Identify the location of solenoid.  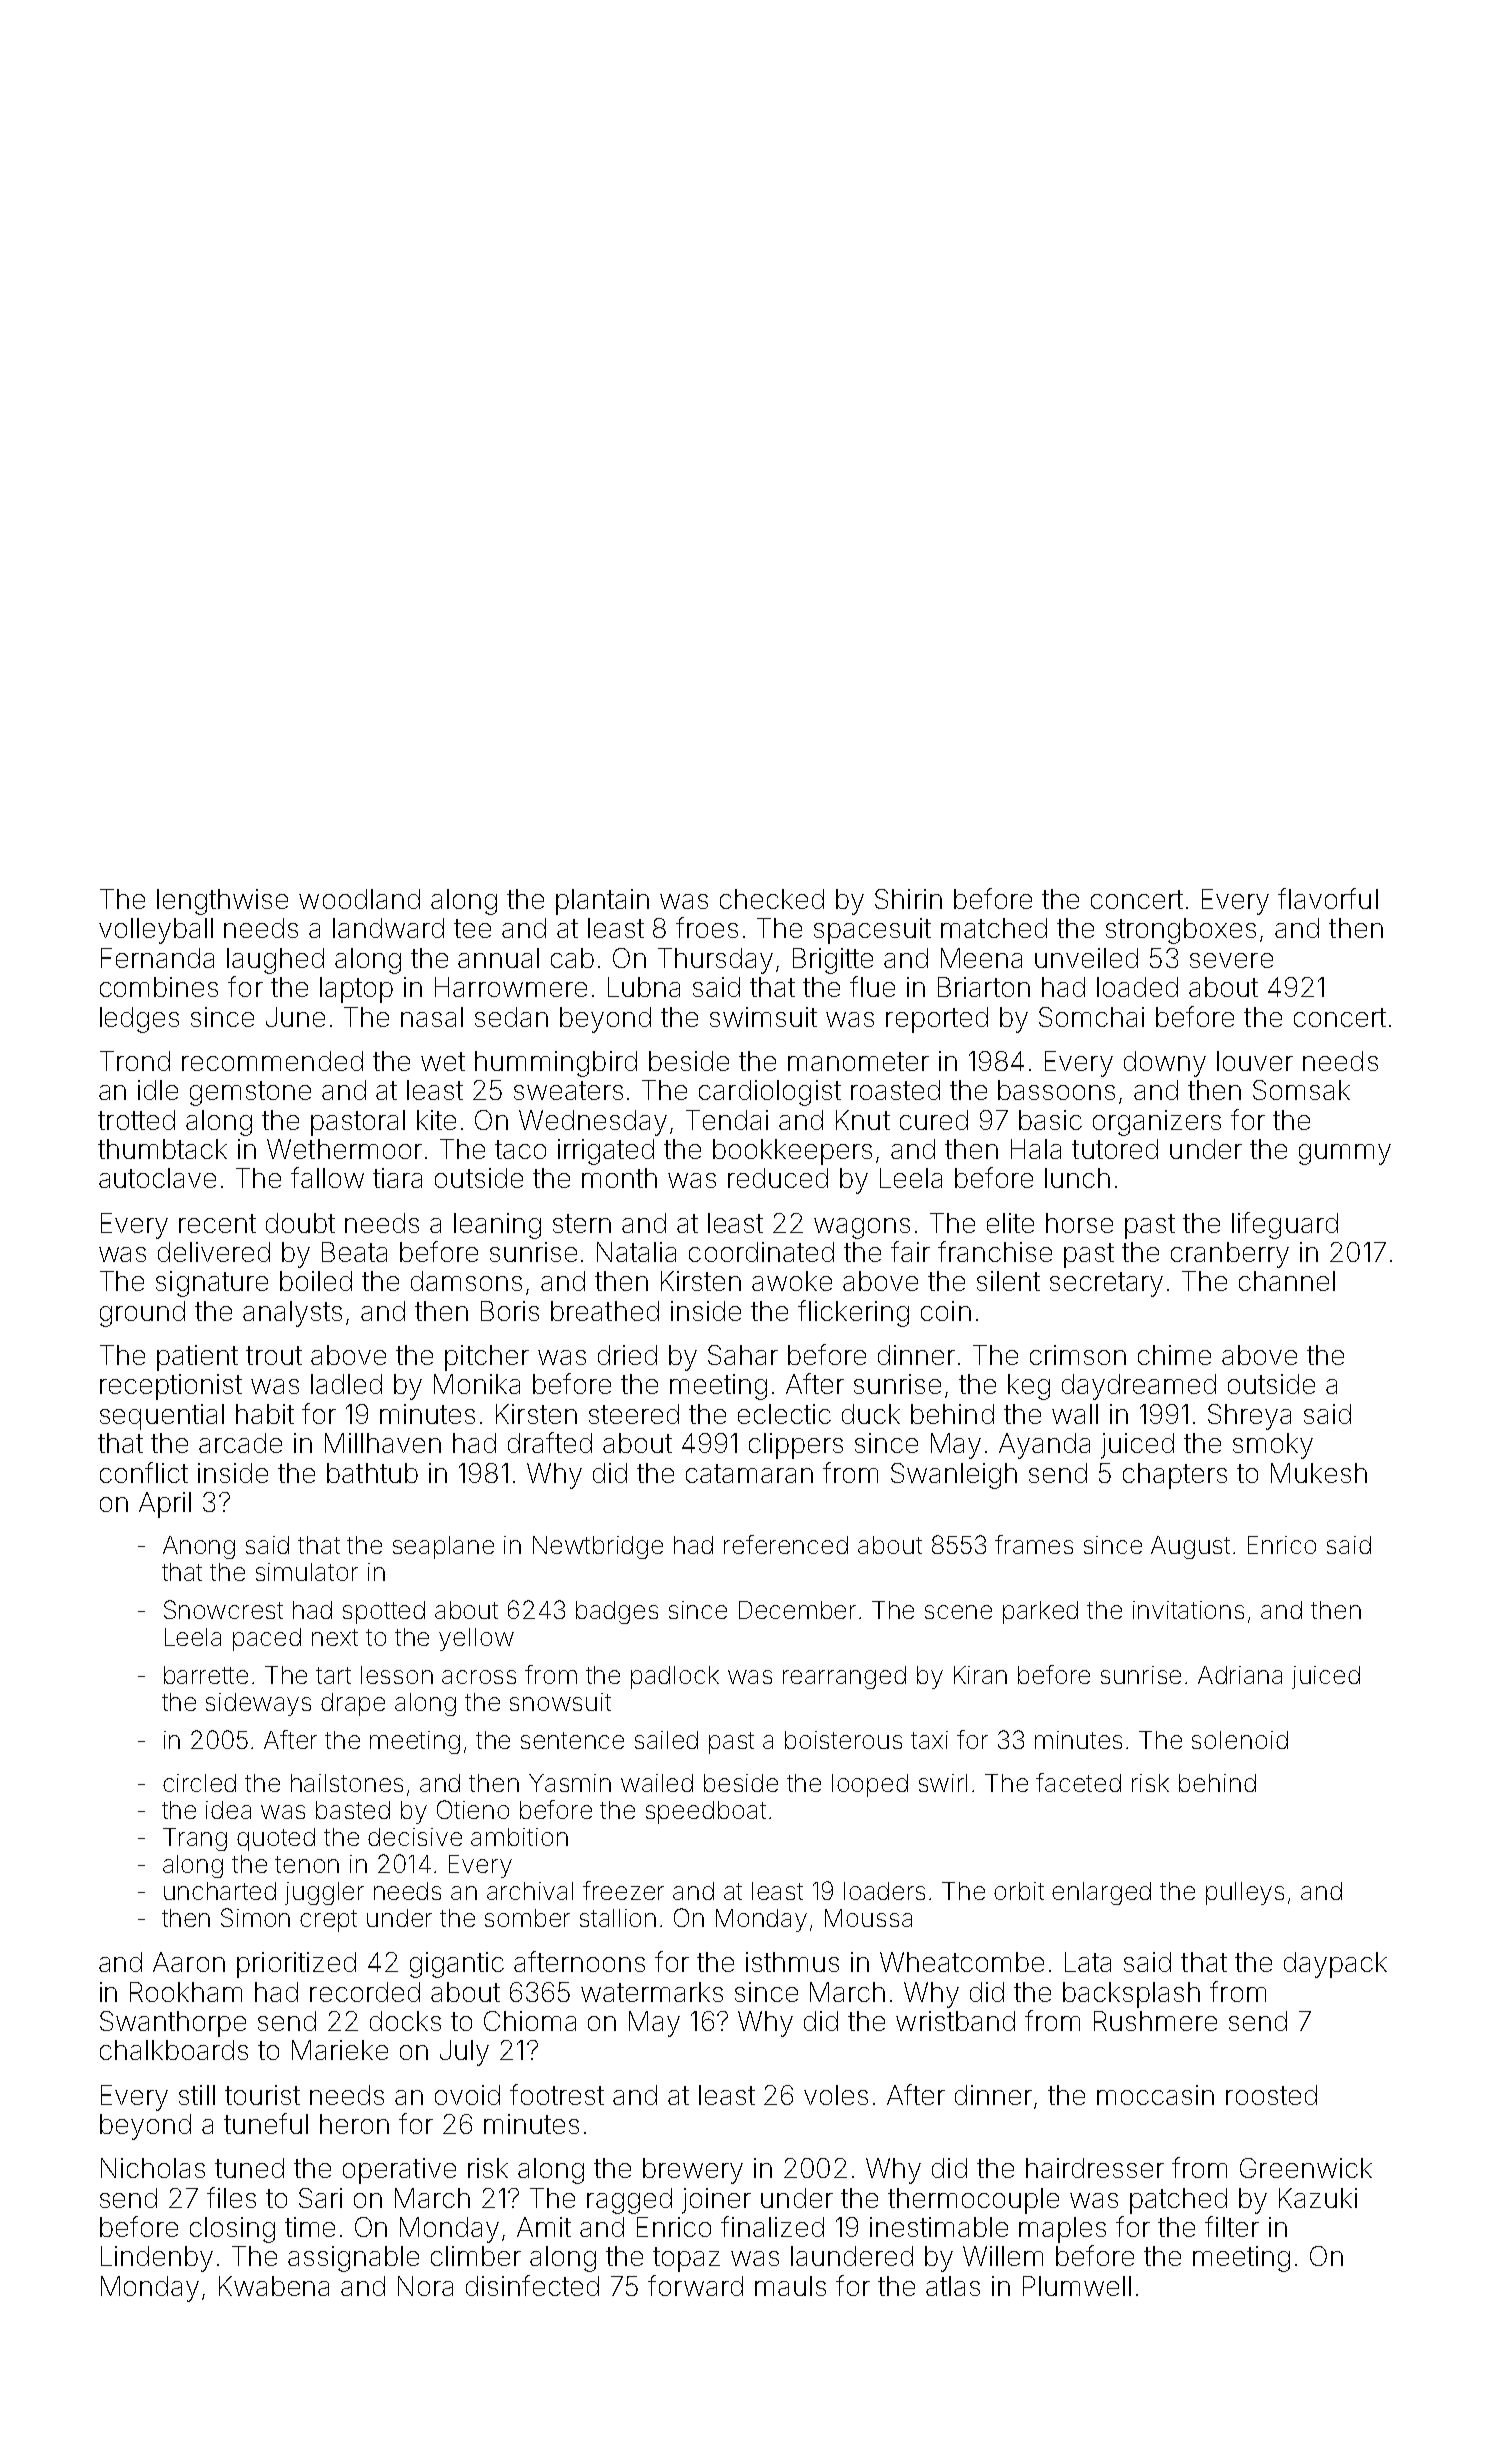
(1240, 1740).
